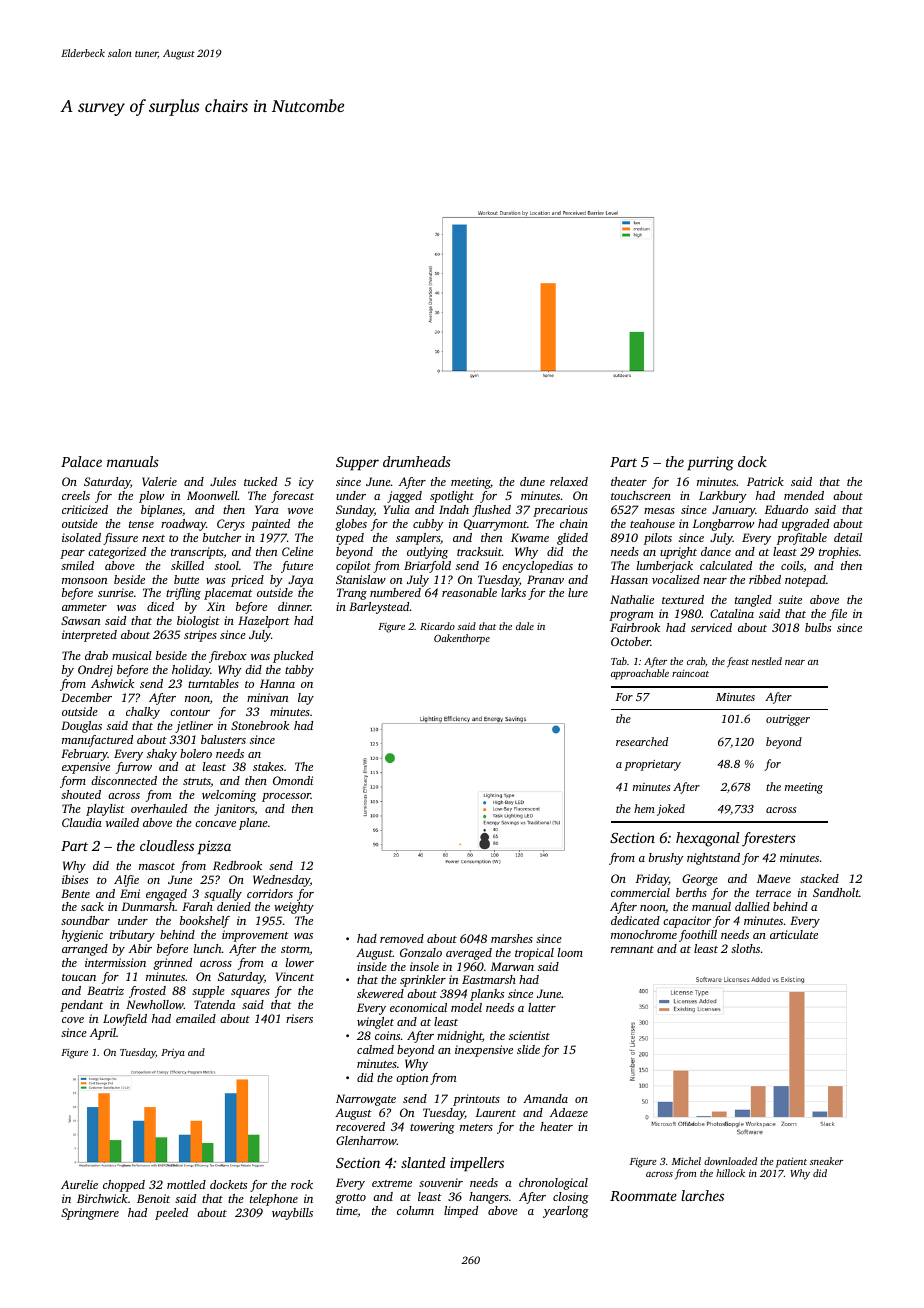 Image resolution: width=924 pixels, height=1308 pixels. I want to click on tropical, so click(534, 954).
